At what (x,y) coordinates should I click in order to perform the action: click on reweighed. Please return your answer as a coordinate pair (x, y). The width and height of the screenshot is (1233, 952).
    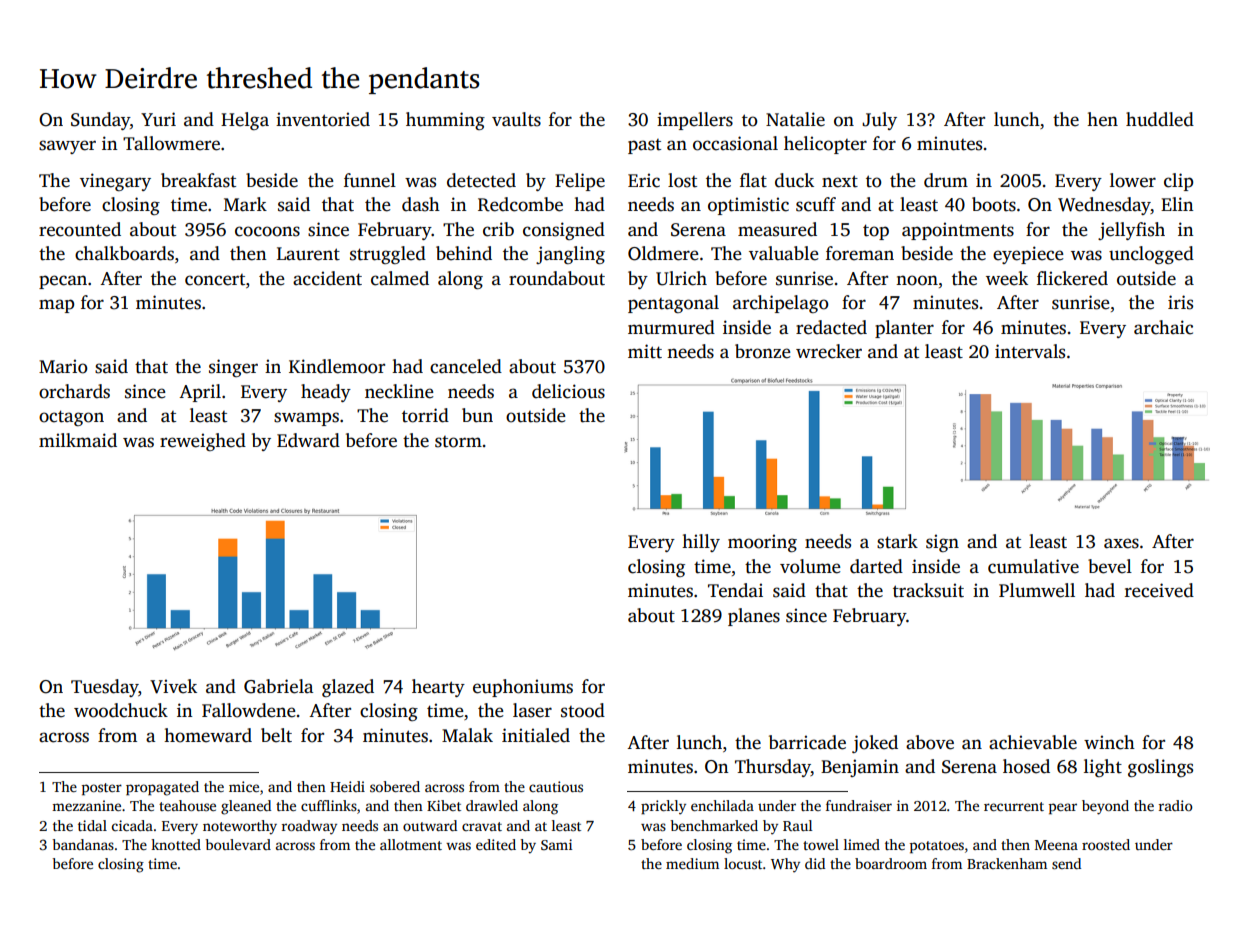
    Looking at the image, I should click on (203, 442).
